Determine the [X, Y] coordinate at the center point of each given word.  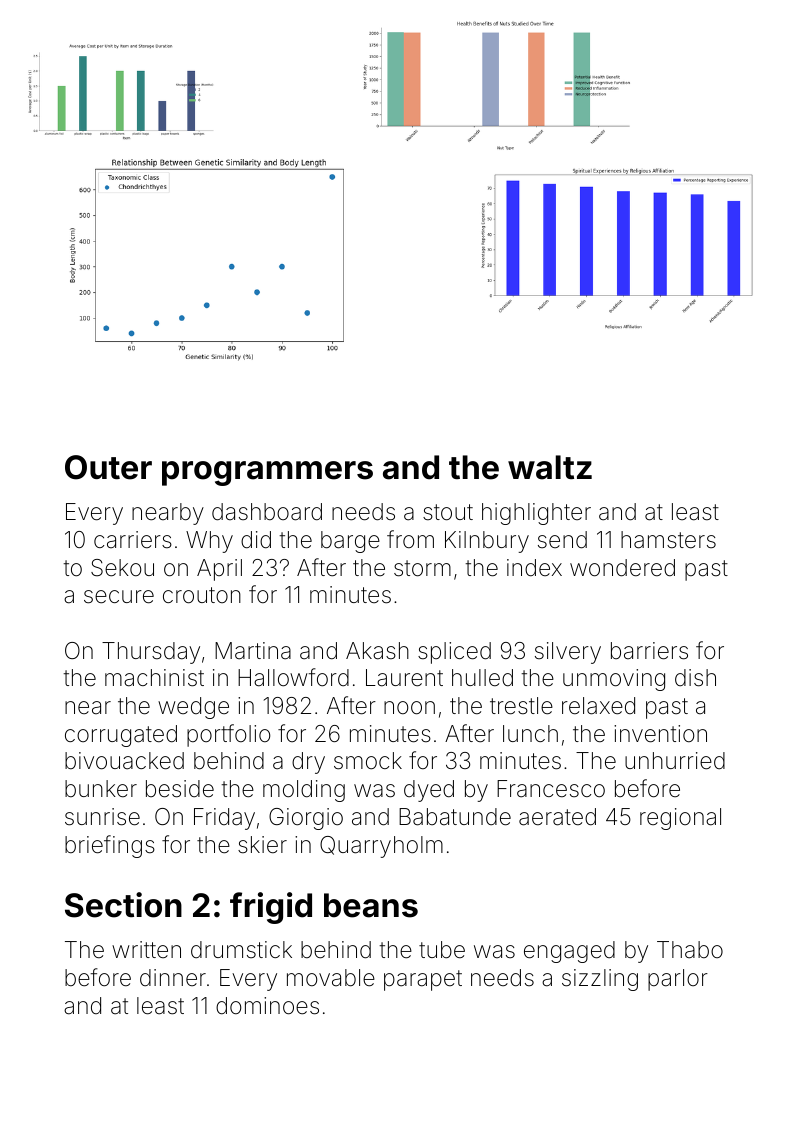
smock [368, 761]
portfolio [229, 735]
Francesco [551, 789]
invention [660, 734]
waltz [550, 467]
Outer [108, 467]
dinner [173, 977]
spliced [454, 653]
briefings [110, 846]
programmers [267, 473]
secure [119, 597]
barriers [649, 651]
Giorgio [306, 819]
